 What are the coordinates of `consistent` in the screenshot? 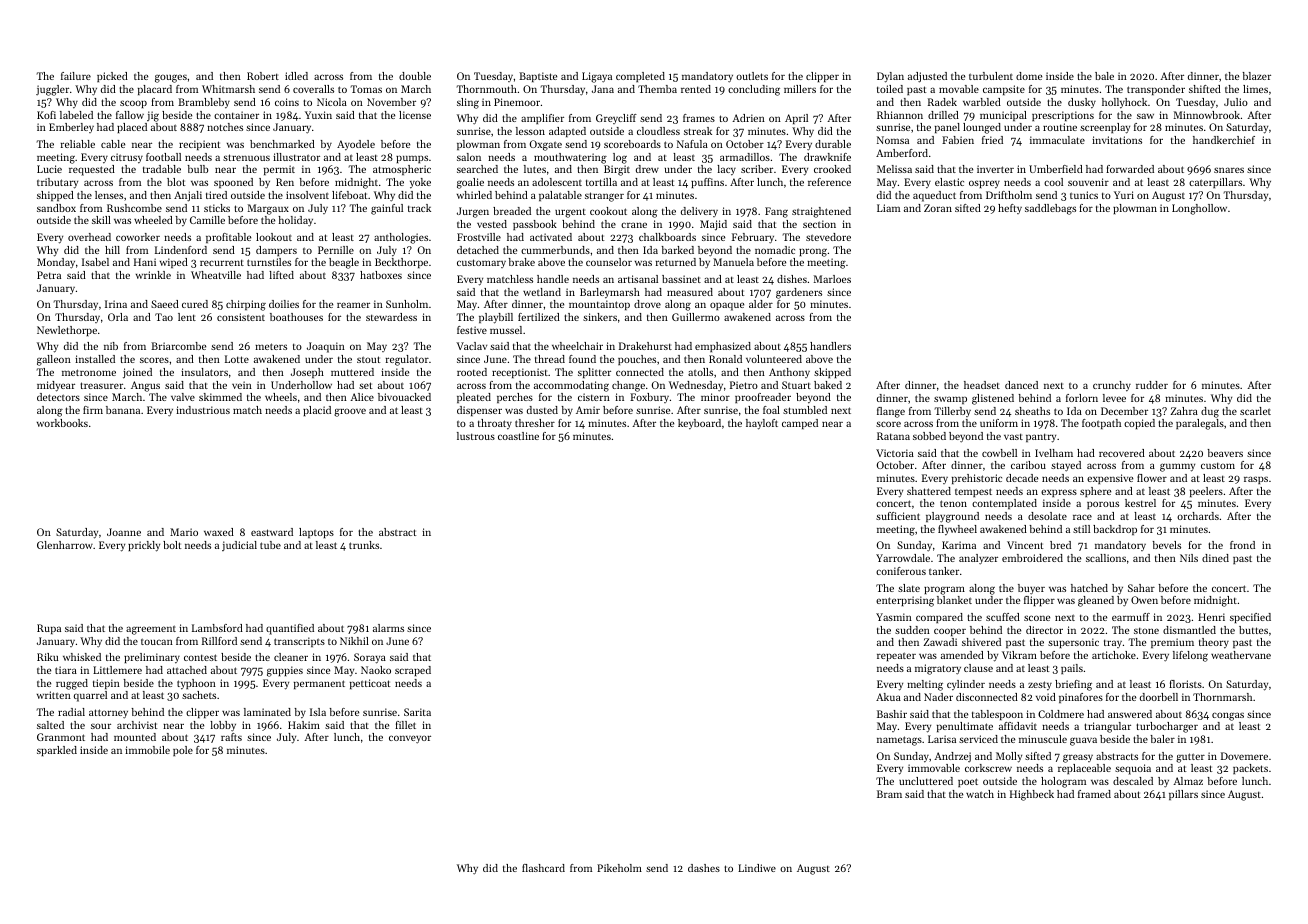 It's located at (241, 317).
